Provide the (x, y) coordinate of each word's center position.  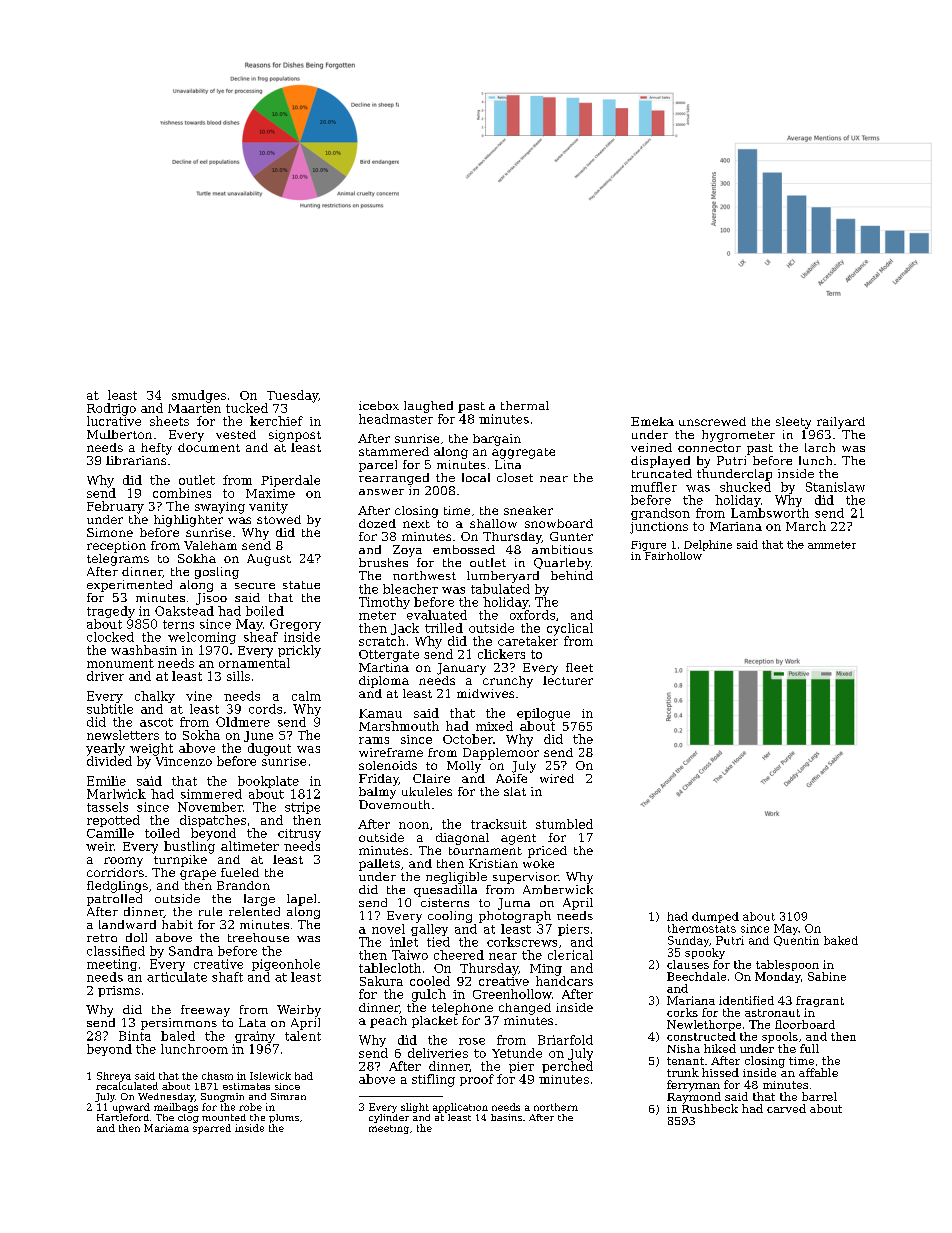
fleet (579, 667)
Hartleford (123, 1117)
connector (709, 448)
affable (818, 1072)
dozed (377, 523)
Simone (110, 532)
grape (198, 875)
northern (556, 1107)
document (209, 447)
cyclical (570, 629)
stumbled (564, 824)
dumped (715, 917)
